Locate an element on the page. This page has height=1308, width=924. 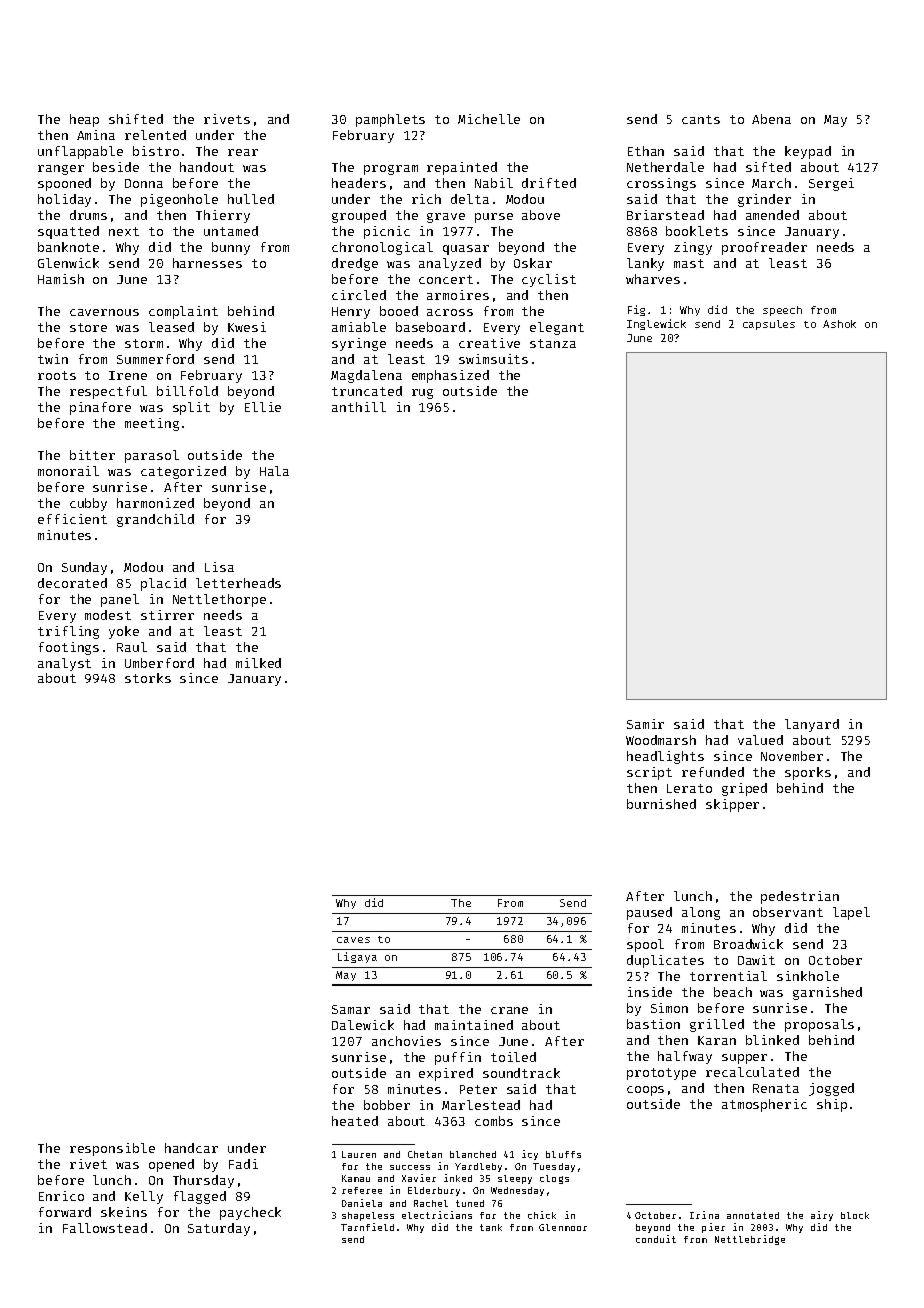
purse is located at coordinates (494, 218).
